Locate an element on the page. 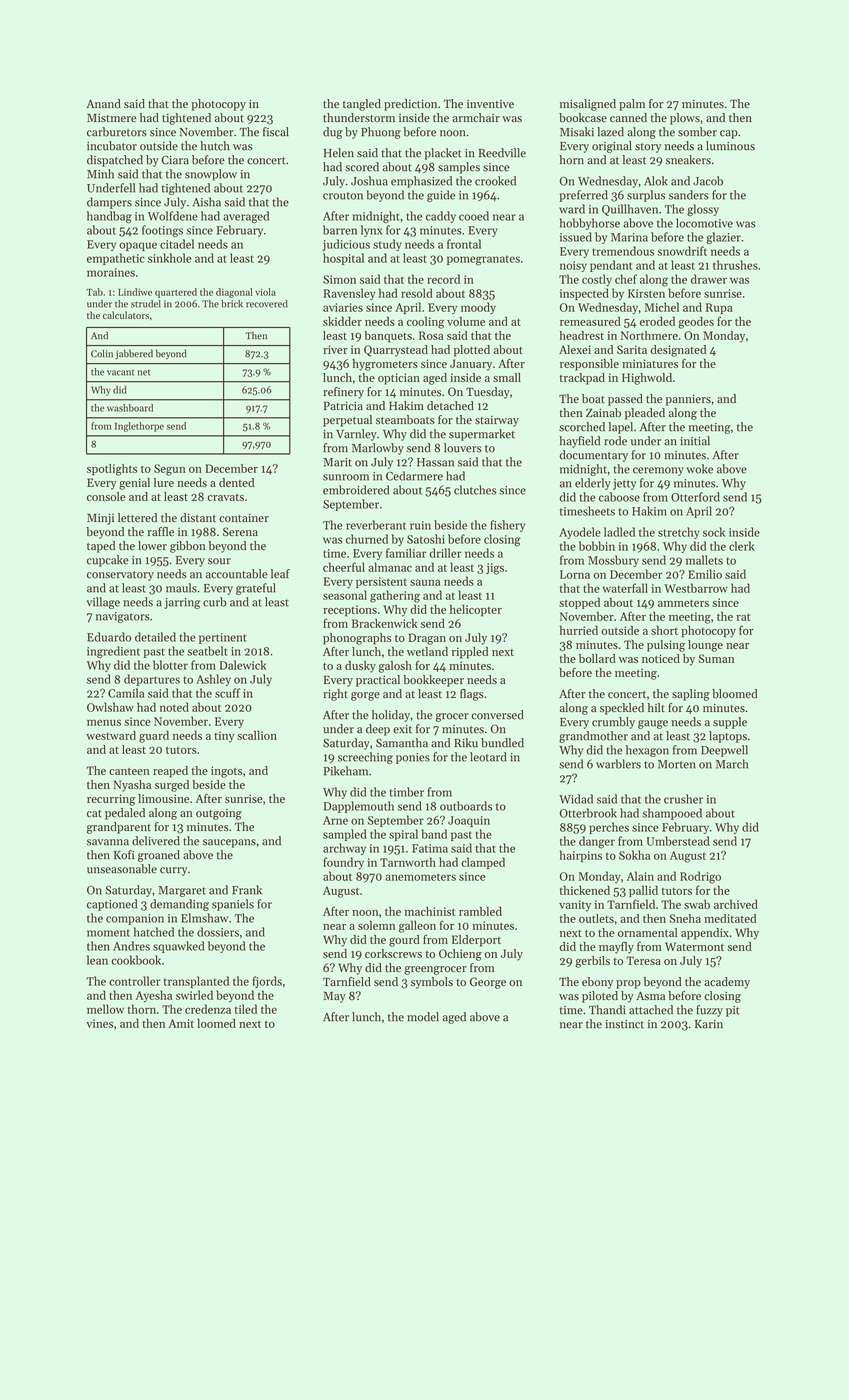 The height and width of the image is (1400, 849). grateful is located at coordinates (256, 589).
